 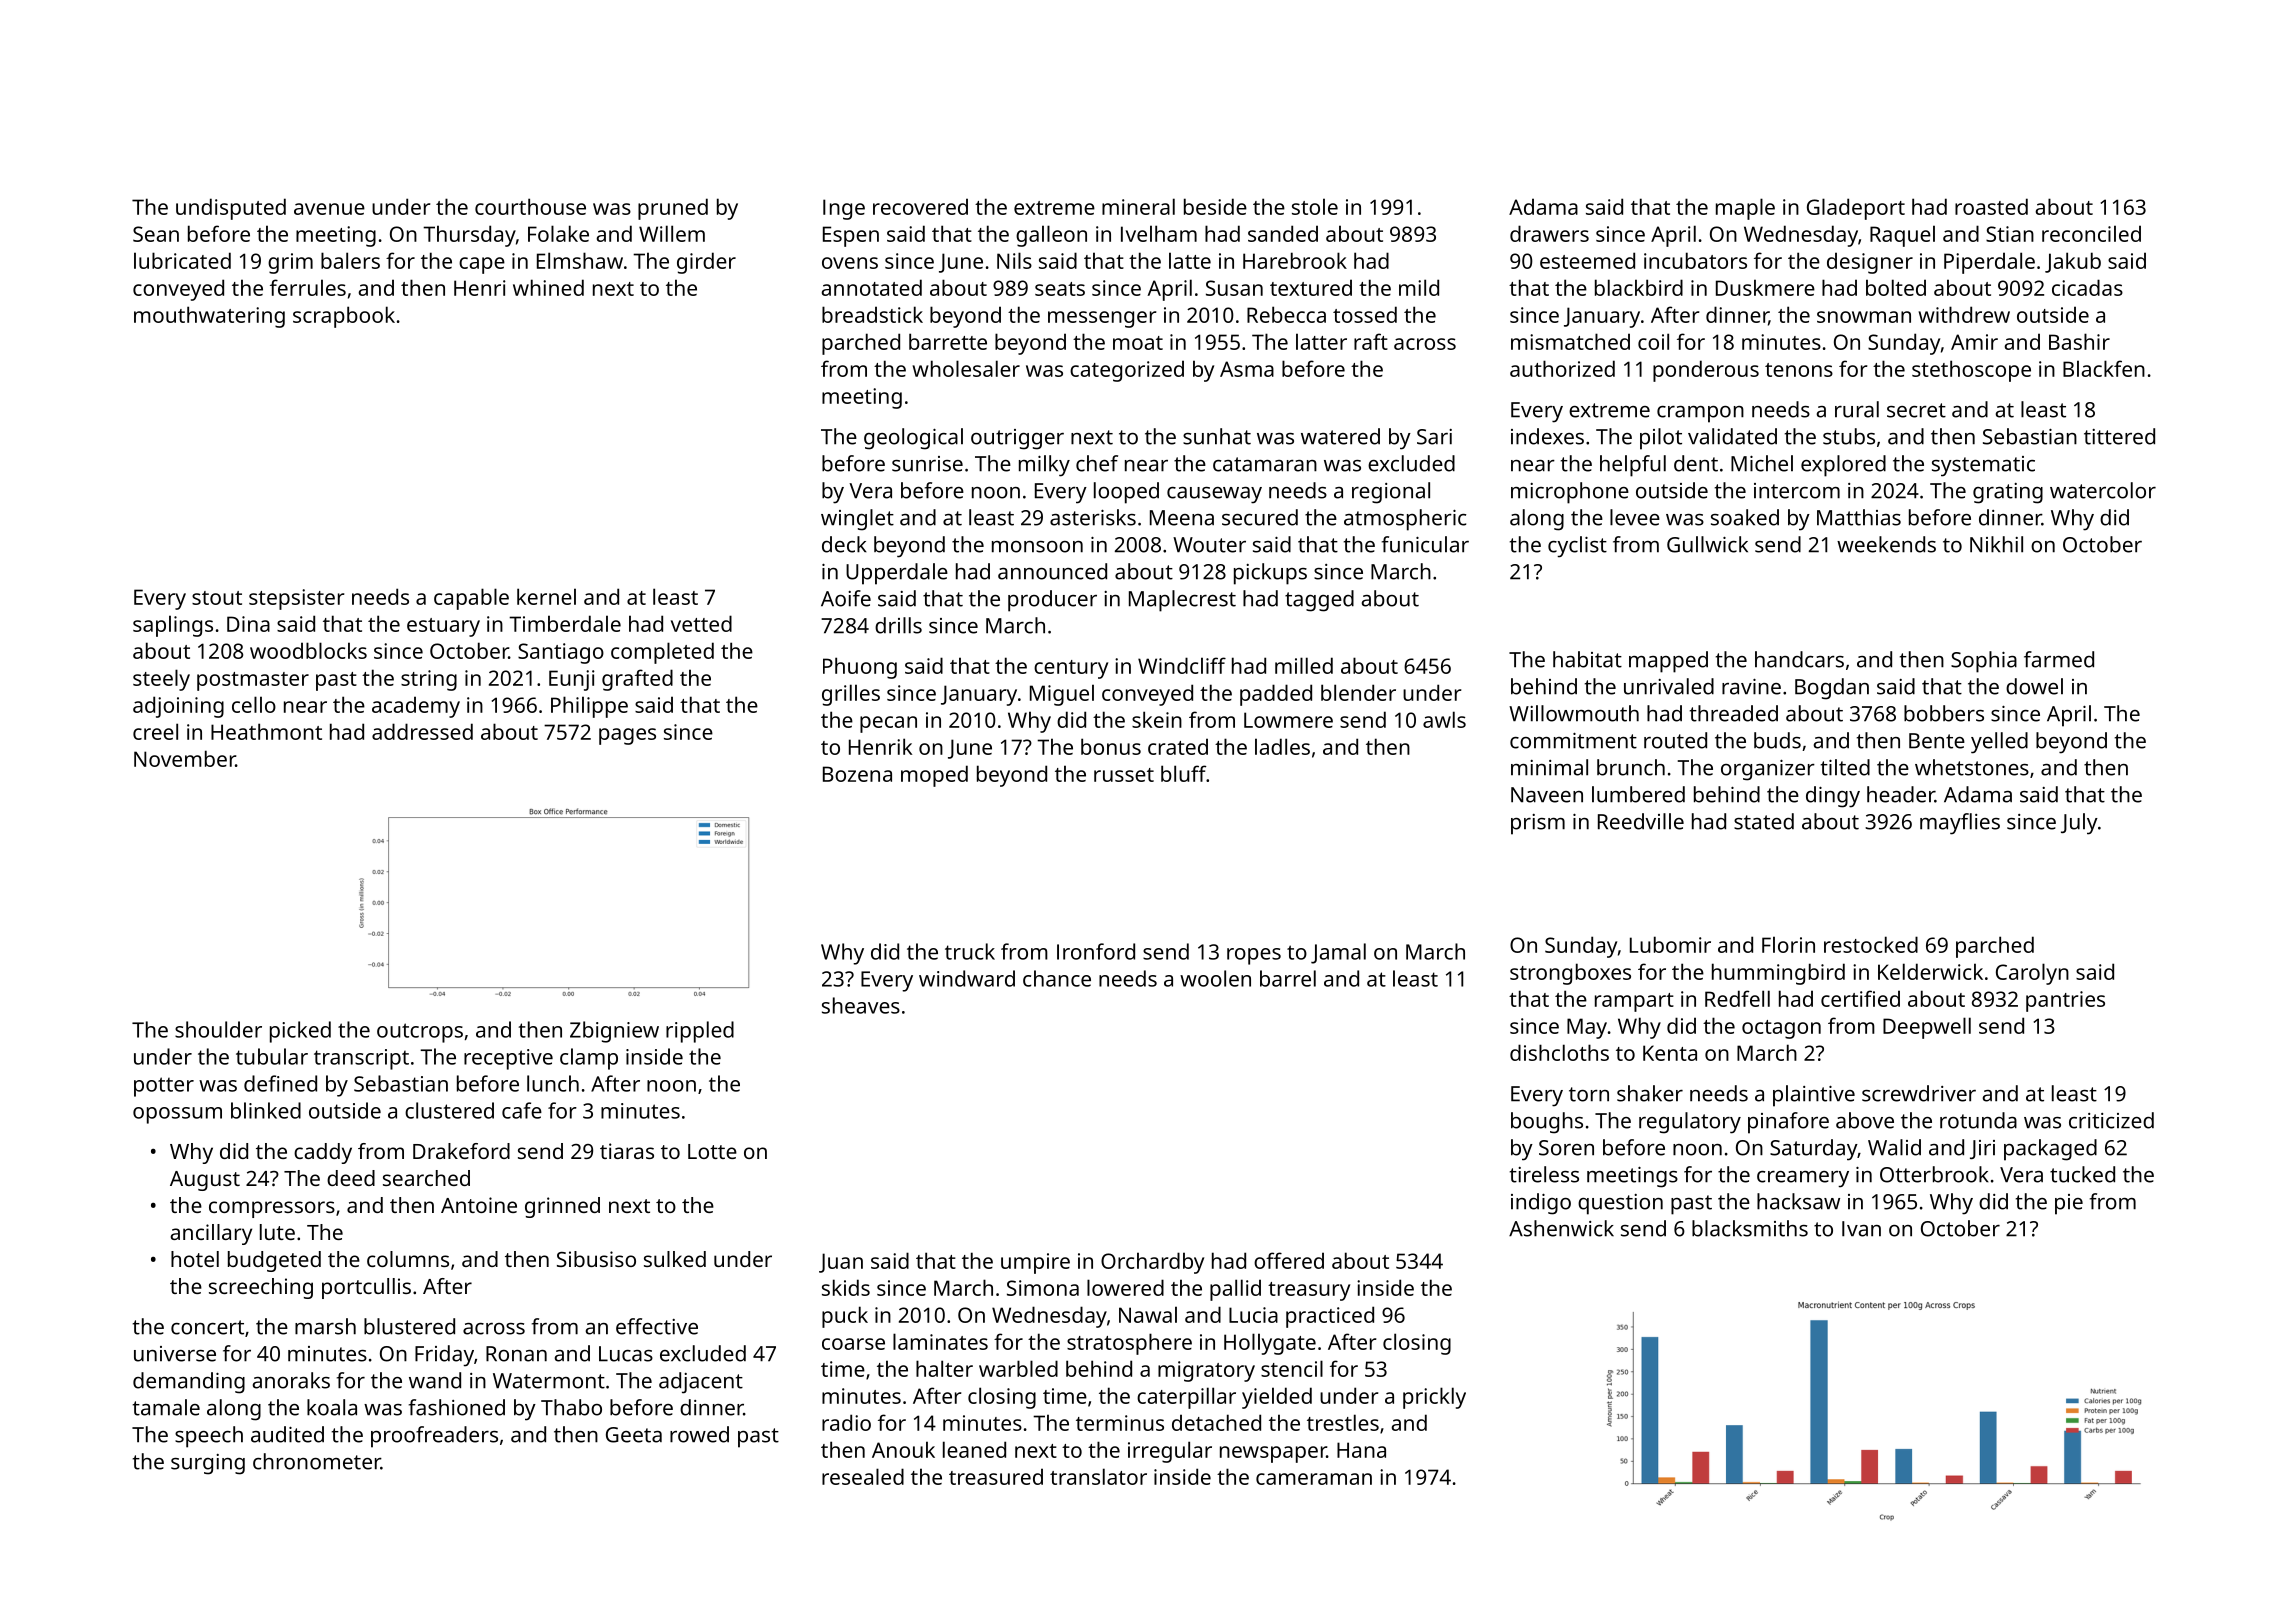 I want to click on roasted, so click(x=1991, y=206).
